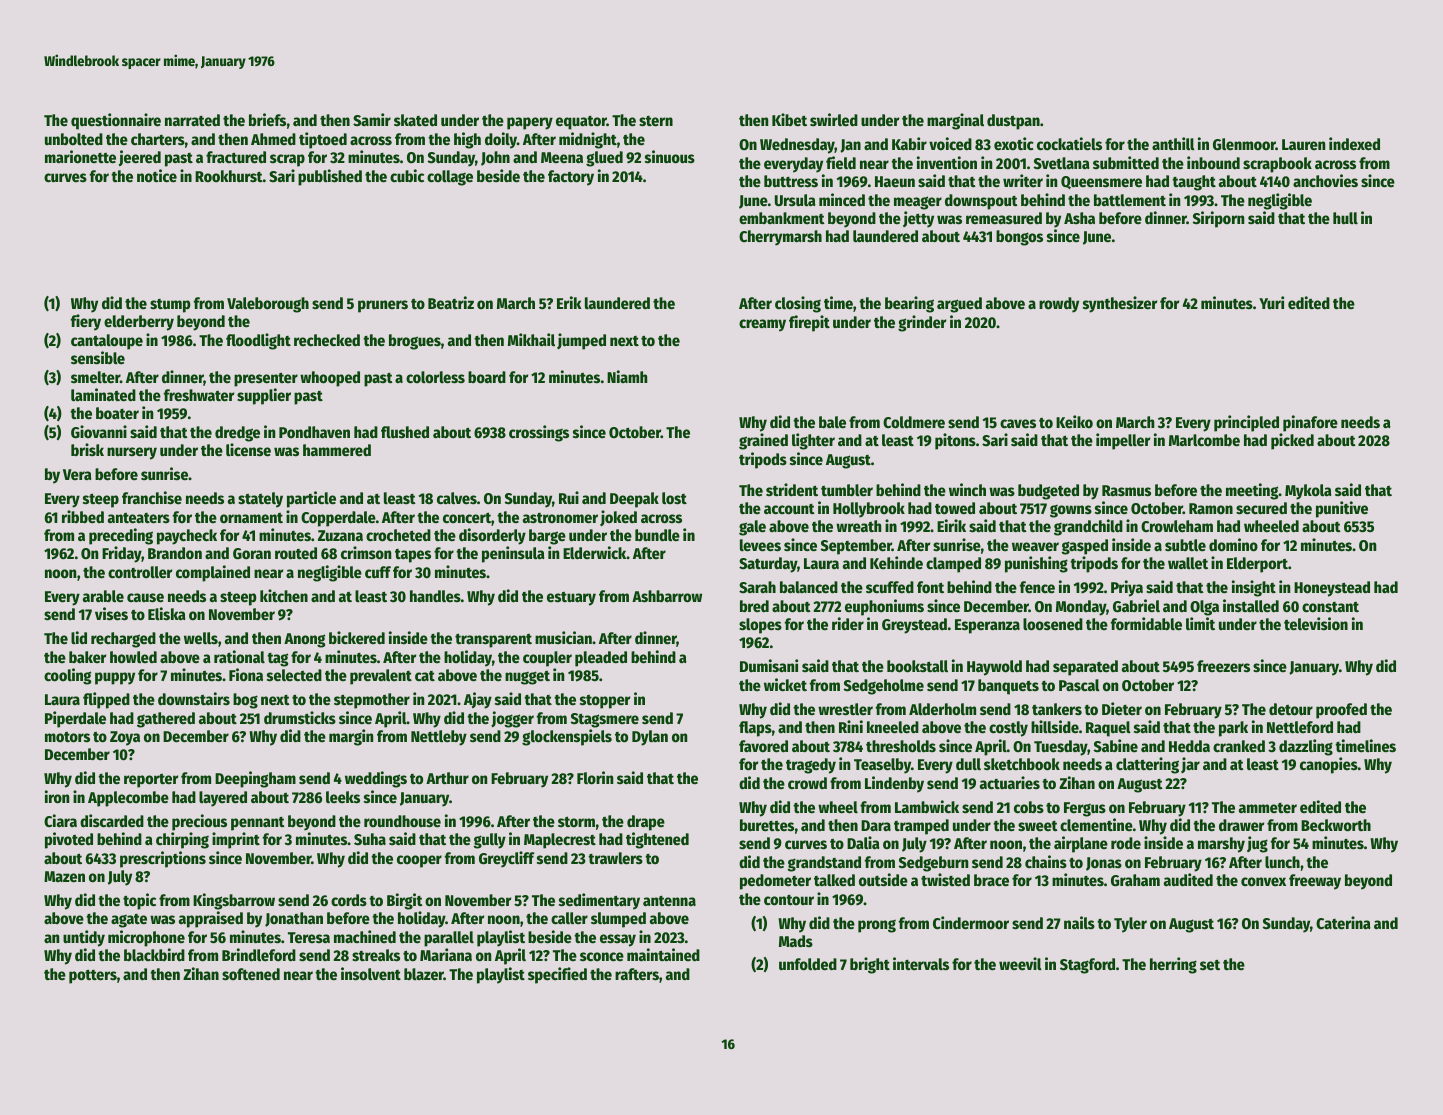  I want to click on recharged, so click(123, 640).
